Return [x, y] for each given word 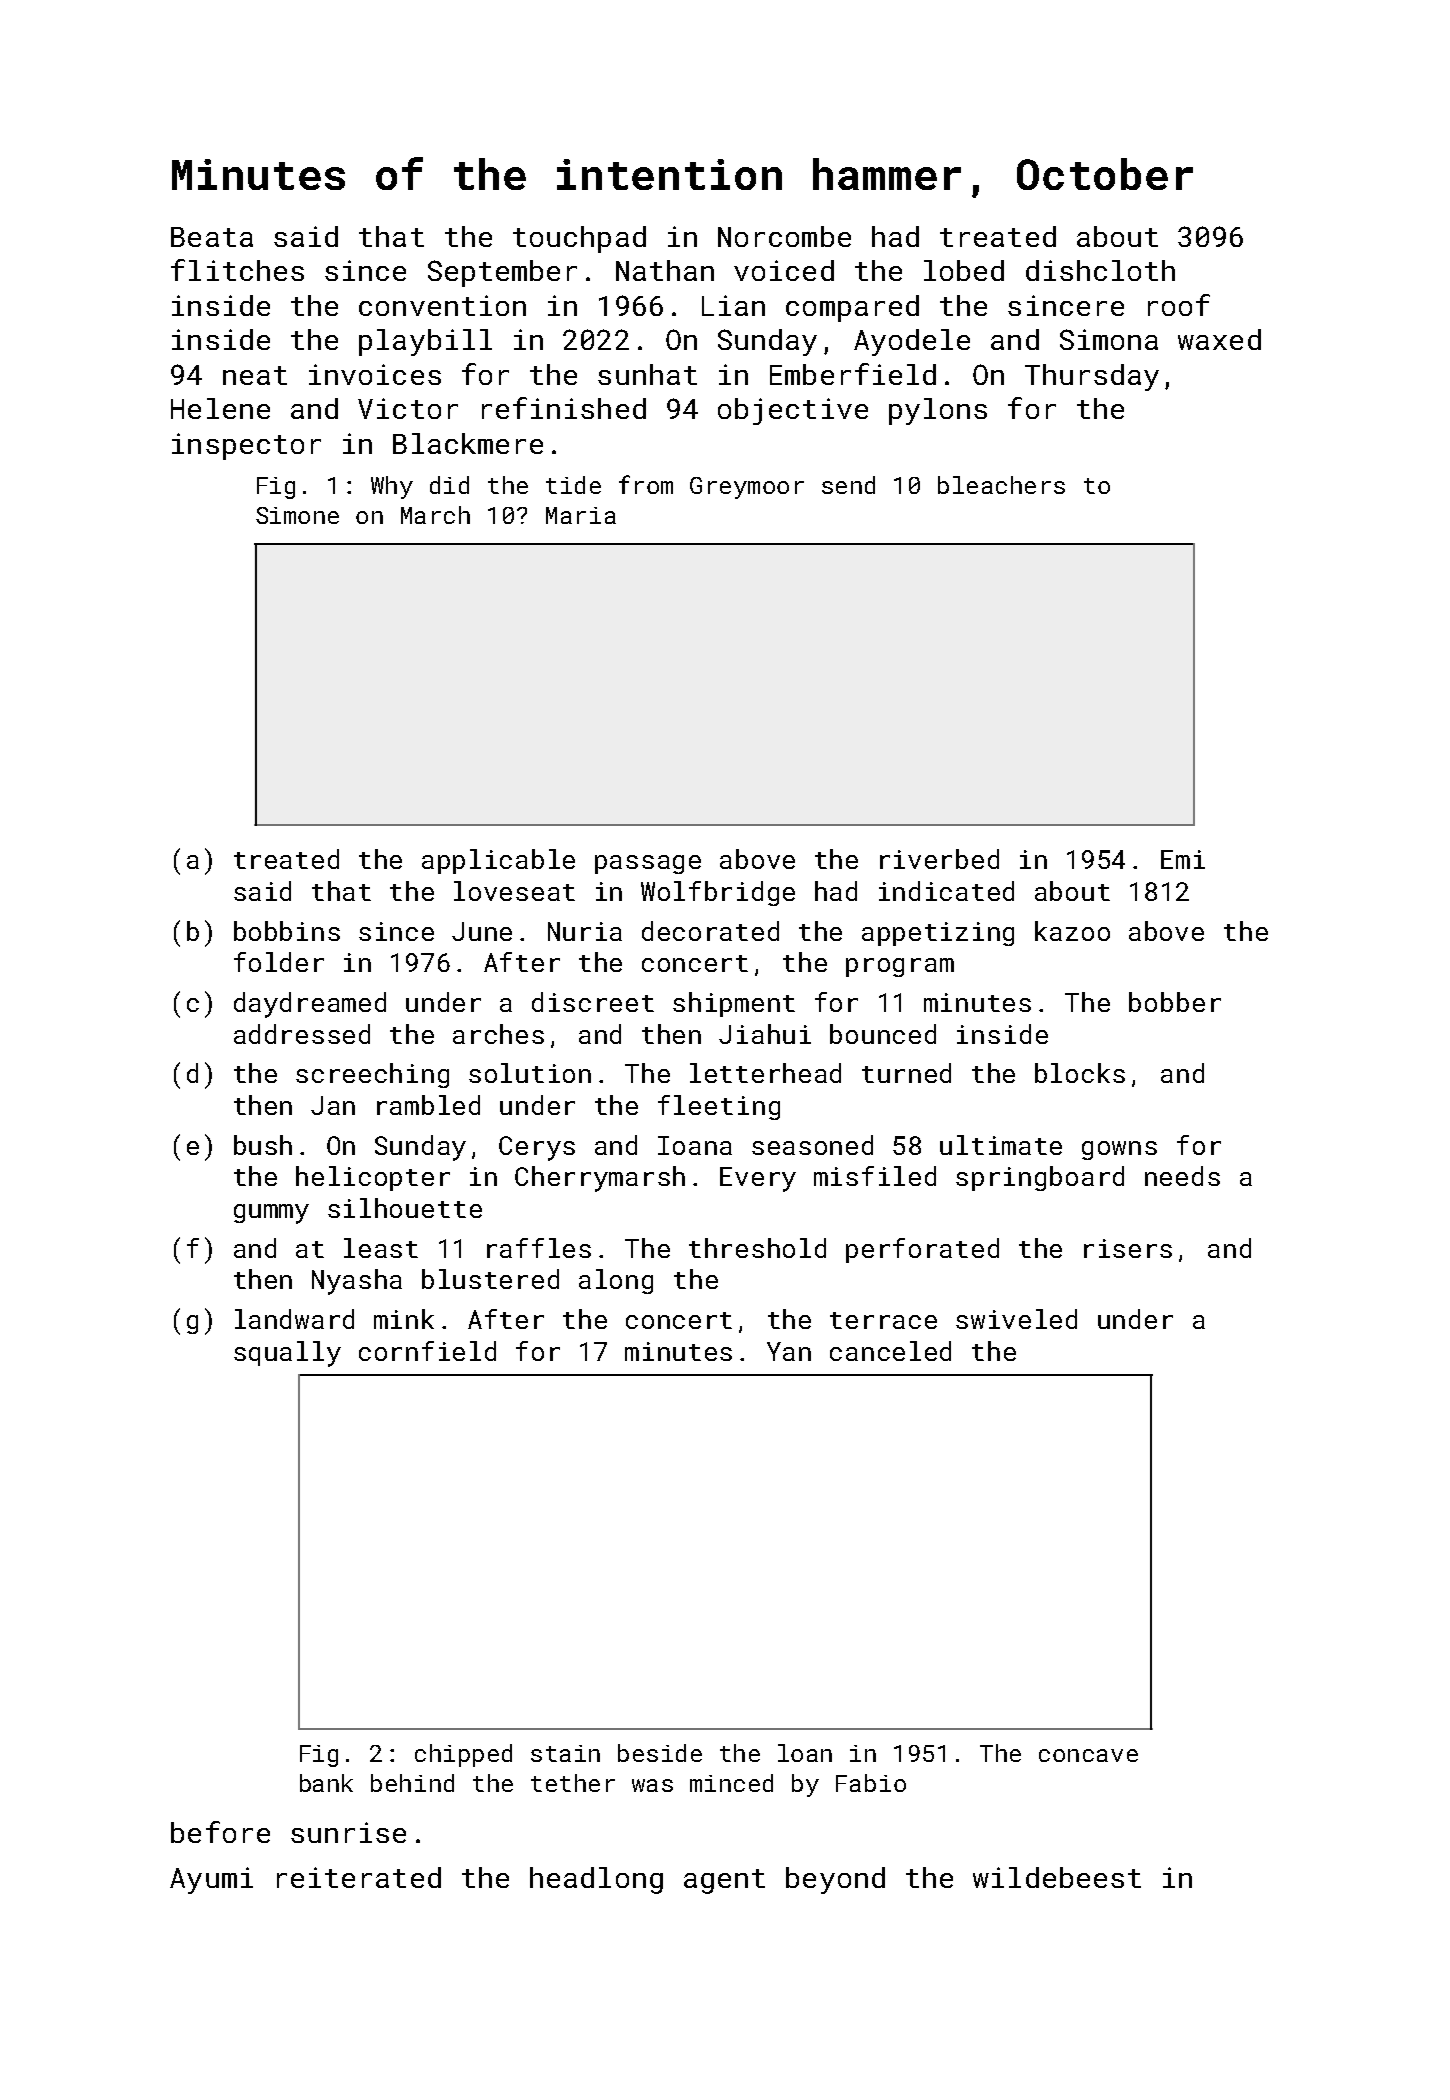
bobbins [287, 931]
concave [1088, 1755]
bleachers [1001, 485]
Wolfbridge [718, 893]
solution [530, 1073]
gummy [271, 1214]
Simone [297, 515]
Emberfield [853, 374]
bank [326, 1783]
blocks [1080, 1073]
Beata [212, 237]
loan [805, 1753]
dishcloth [1100, 270]
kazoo [1072, 931]
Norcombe [784, 236]
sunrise [348, 1832]
